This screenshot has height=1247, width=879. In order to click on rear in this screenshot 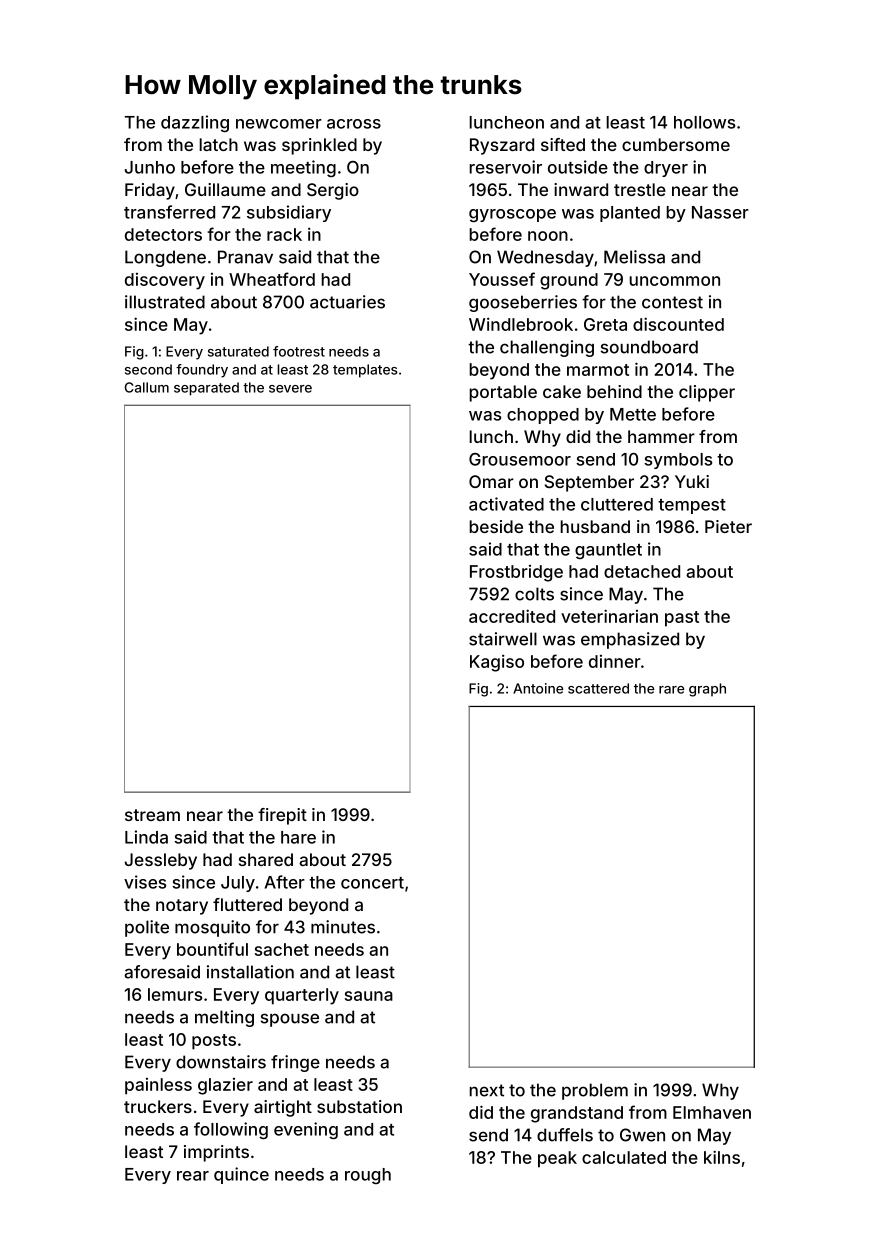, I will do `click(193, 1176)`.
